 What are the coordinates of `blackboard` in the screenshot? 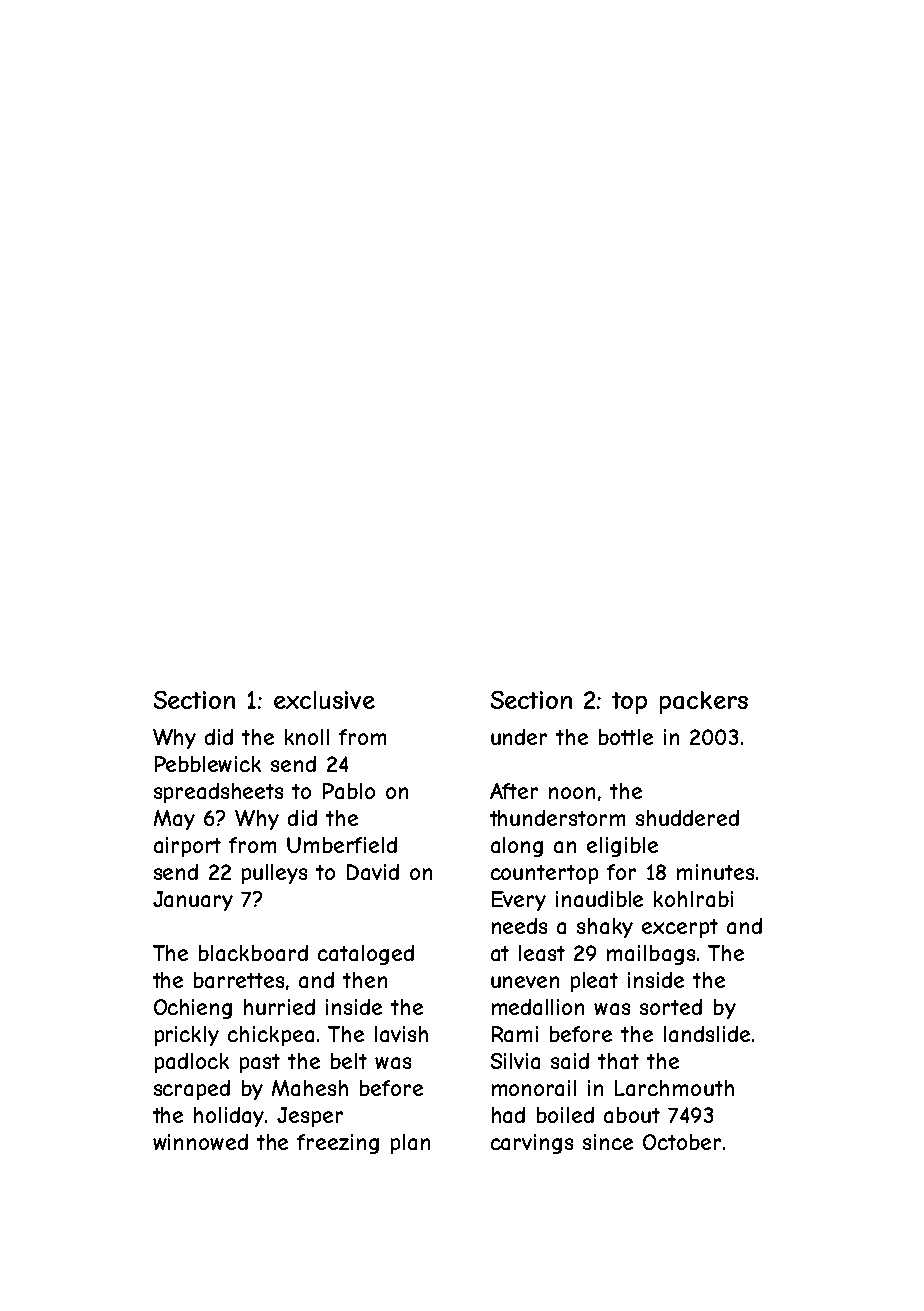 It's located at (253, 953).
